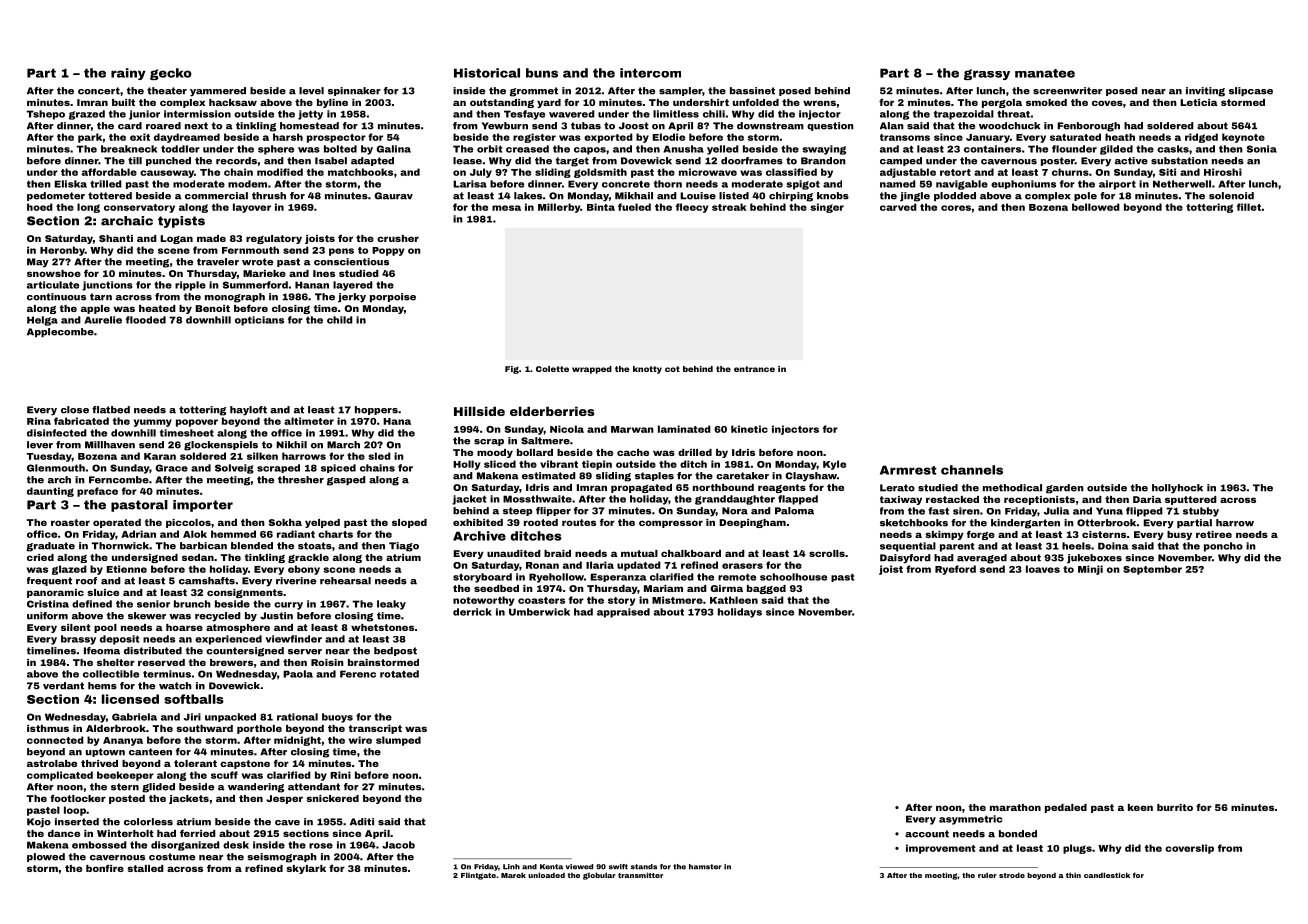 This page has height=924, width=1308. What do you see at coordinates (557, 553) in the page?
I see `braid` at bounding box center [557, 553].
